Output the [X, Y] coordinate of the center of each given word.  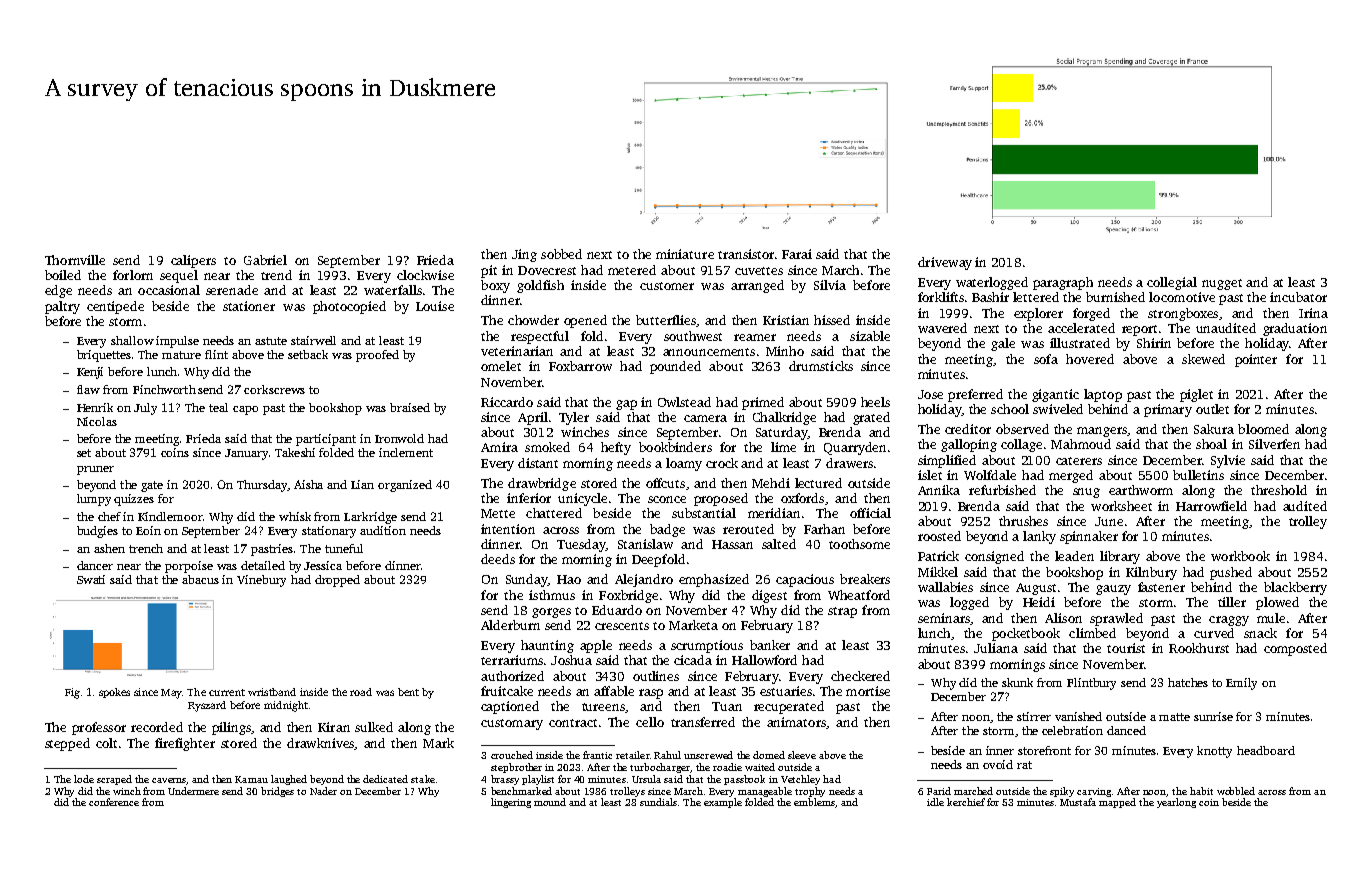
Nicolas [97, 421]
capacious [805, 580]
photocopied [349, 307]
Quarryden [855, 448]
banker [770, 645]
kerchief [966, 802]
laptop [1103, 395]
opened [585, 321]
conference [114, 802]
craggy [1229, 621]
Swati [91, 579]
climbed [1092, 633]
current [227, 692]
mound [550, 802]
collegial [1172, 283]
